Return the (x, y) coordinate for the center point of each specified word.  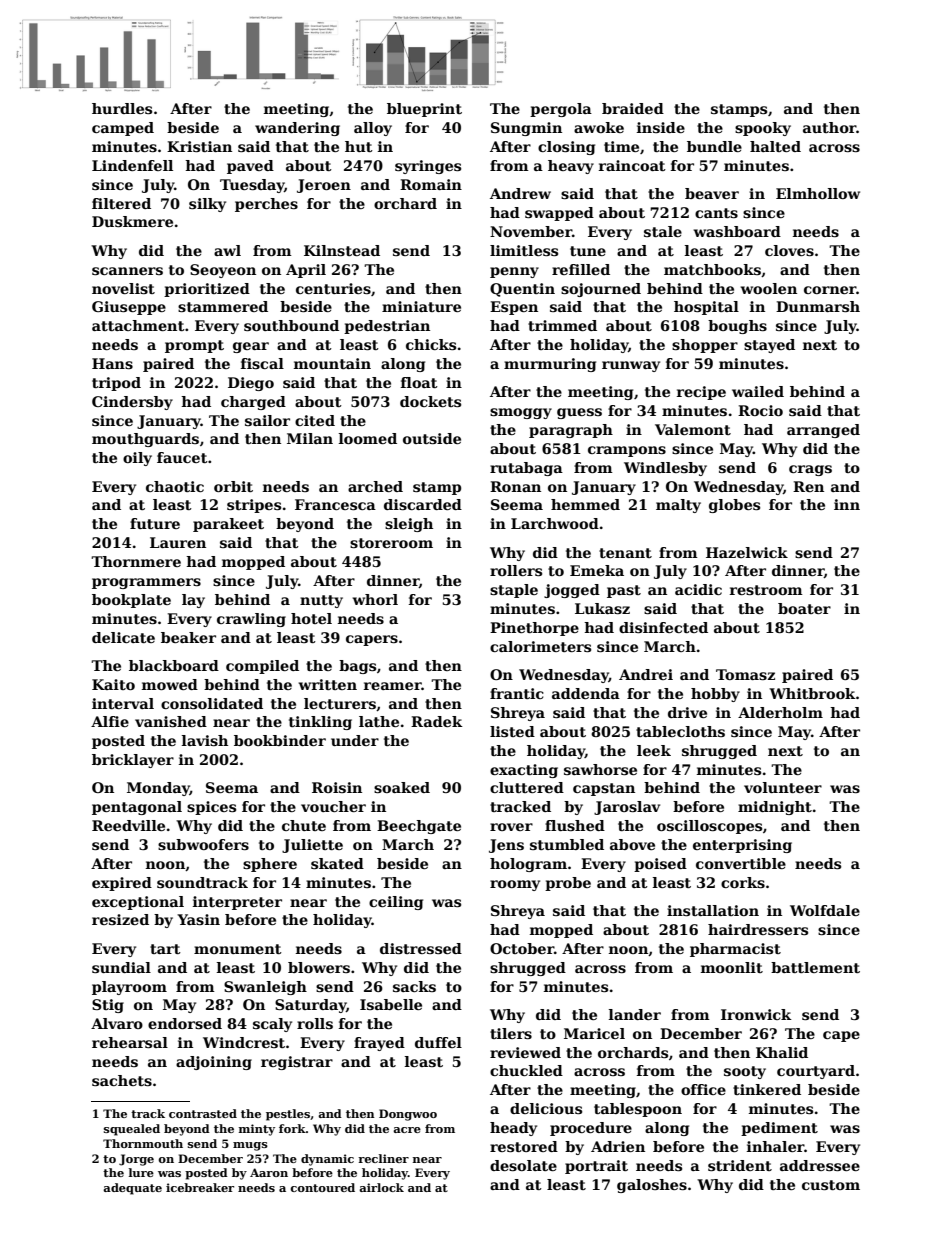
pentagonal (137, 808)
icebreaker (200, 1187)
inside (661, 127)
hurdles (122, 108)
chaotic (175, 486)
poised (660, 865)
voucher (333, 806)
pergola (561, 110)
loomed (368, 438)
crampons (627, 451)
